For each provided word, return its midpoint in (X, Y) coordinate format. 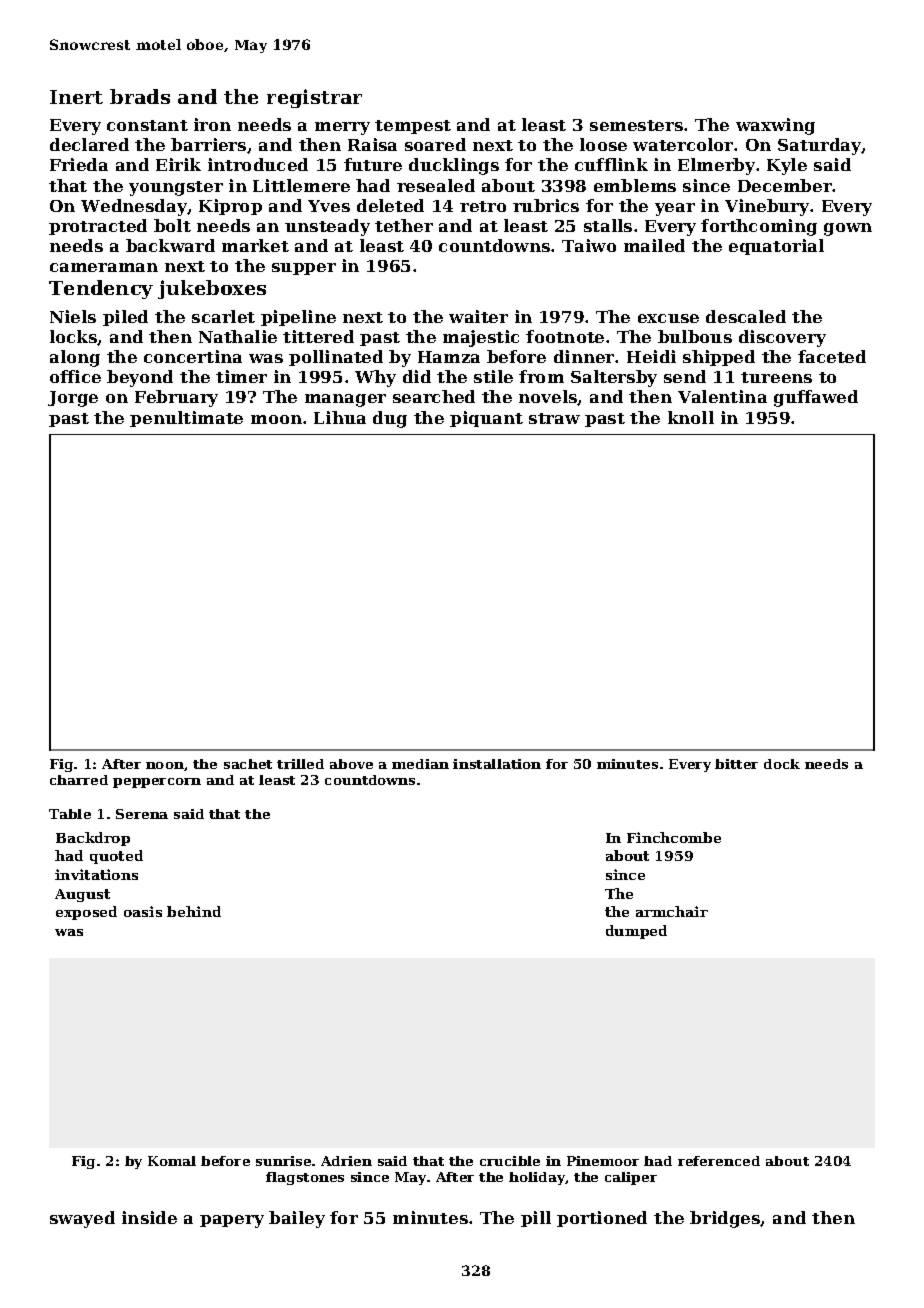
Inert (76, 97)
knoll (691, 417)
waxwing (775, 126)
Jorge (73, 399)
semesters (636, 125)
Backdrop (93, 839)
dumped (636, 932)
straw (554, 418)
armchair (672, 911)
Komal (172, 1161)
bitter (736, 764)
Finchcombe (674, 837)
